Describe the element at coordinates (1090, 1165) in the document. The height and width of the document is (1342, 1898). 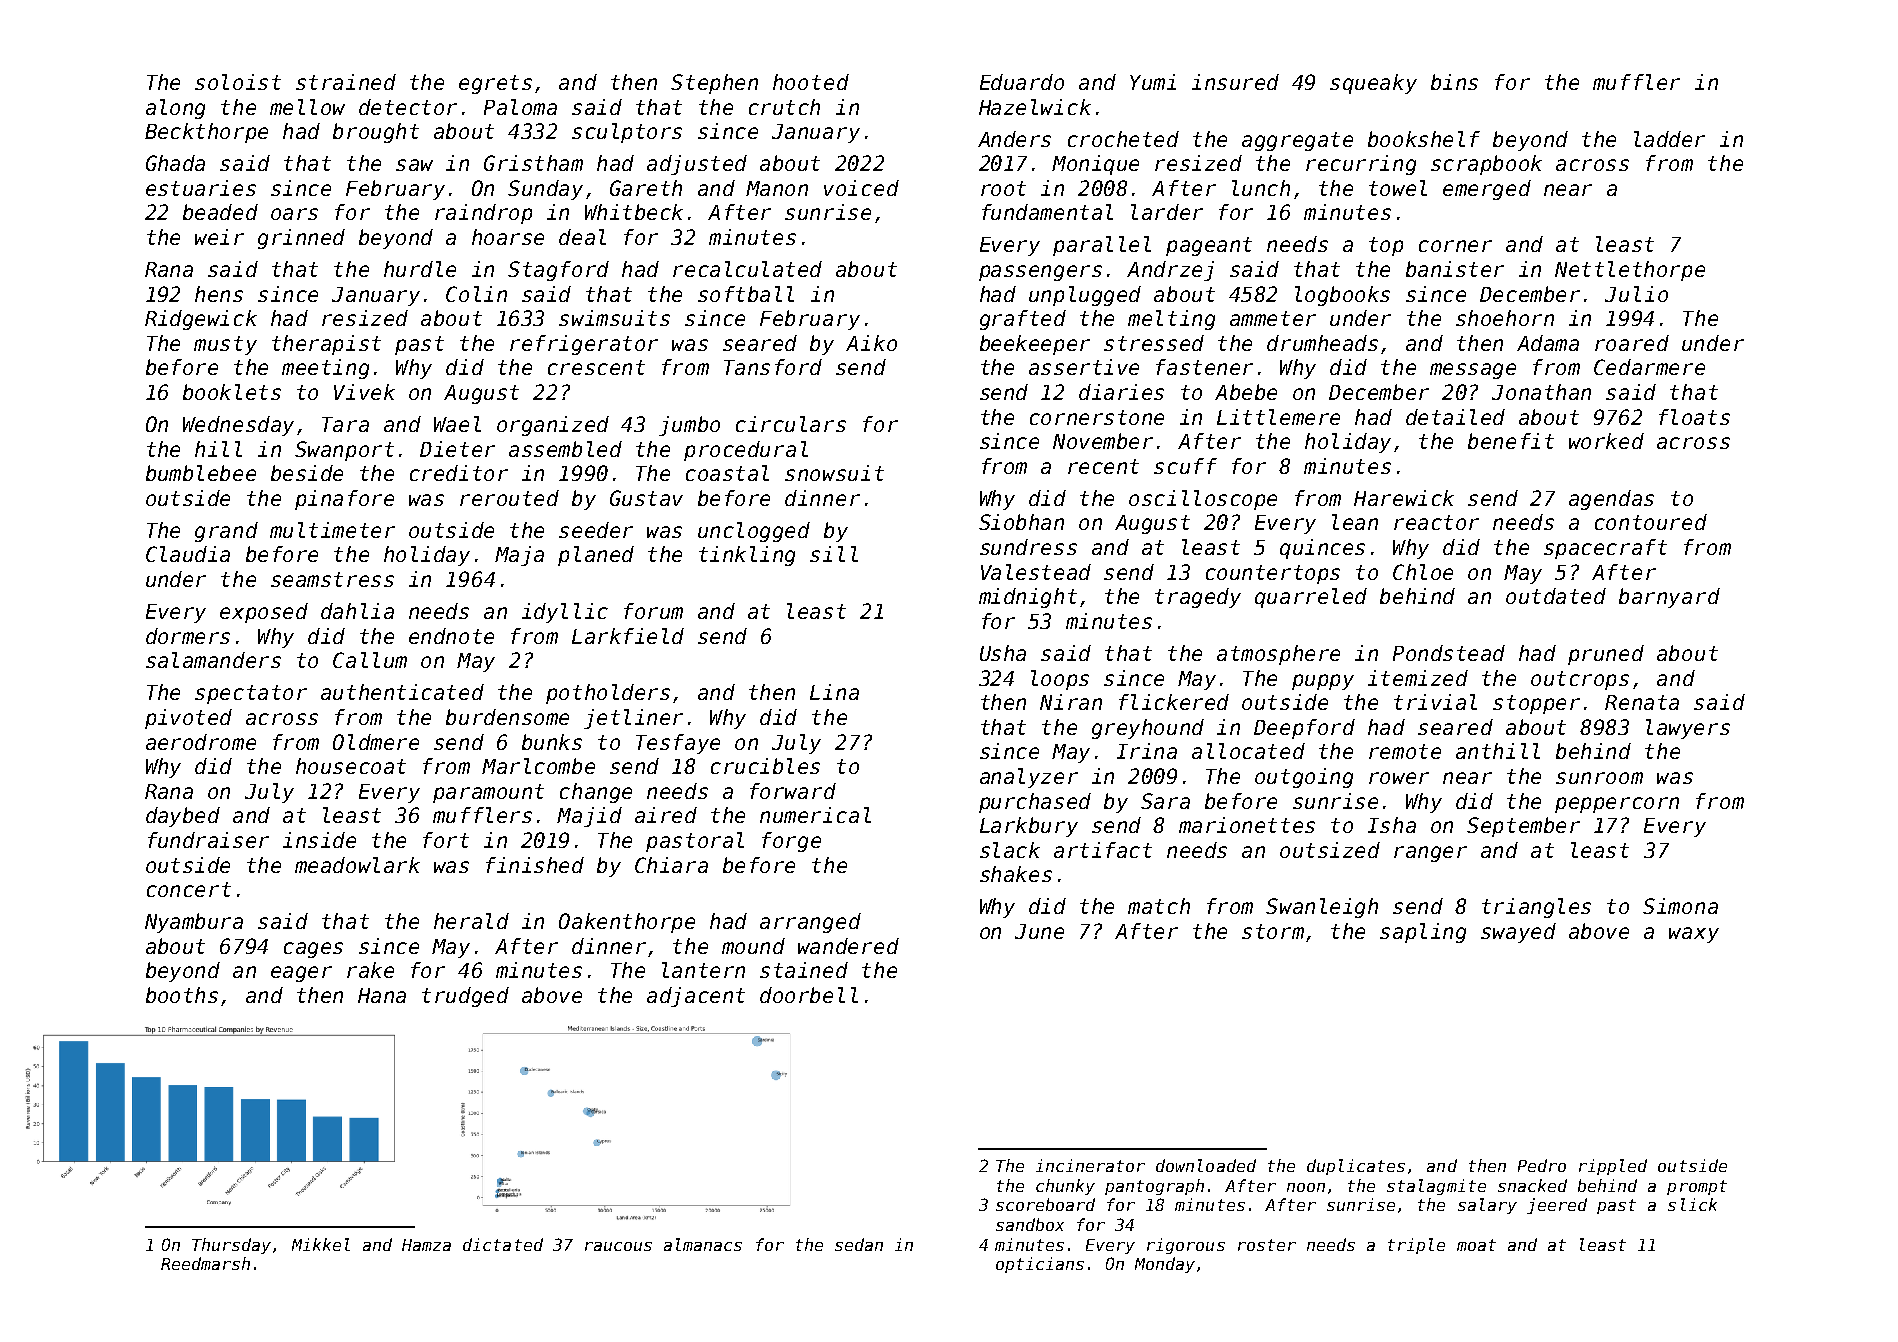
I see `incinerator` at that location.
